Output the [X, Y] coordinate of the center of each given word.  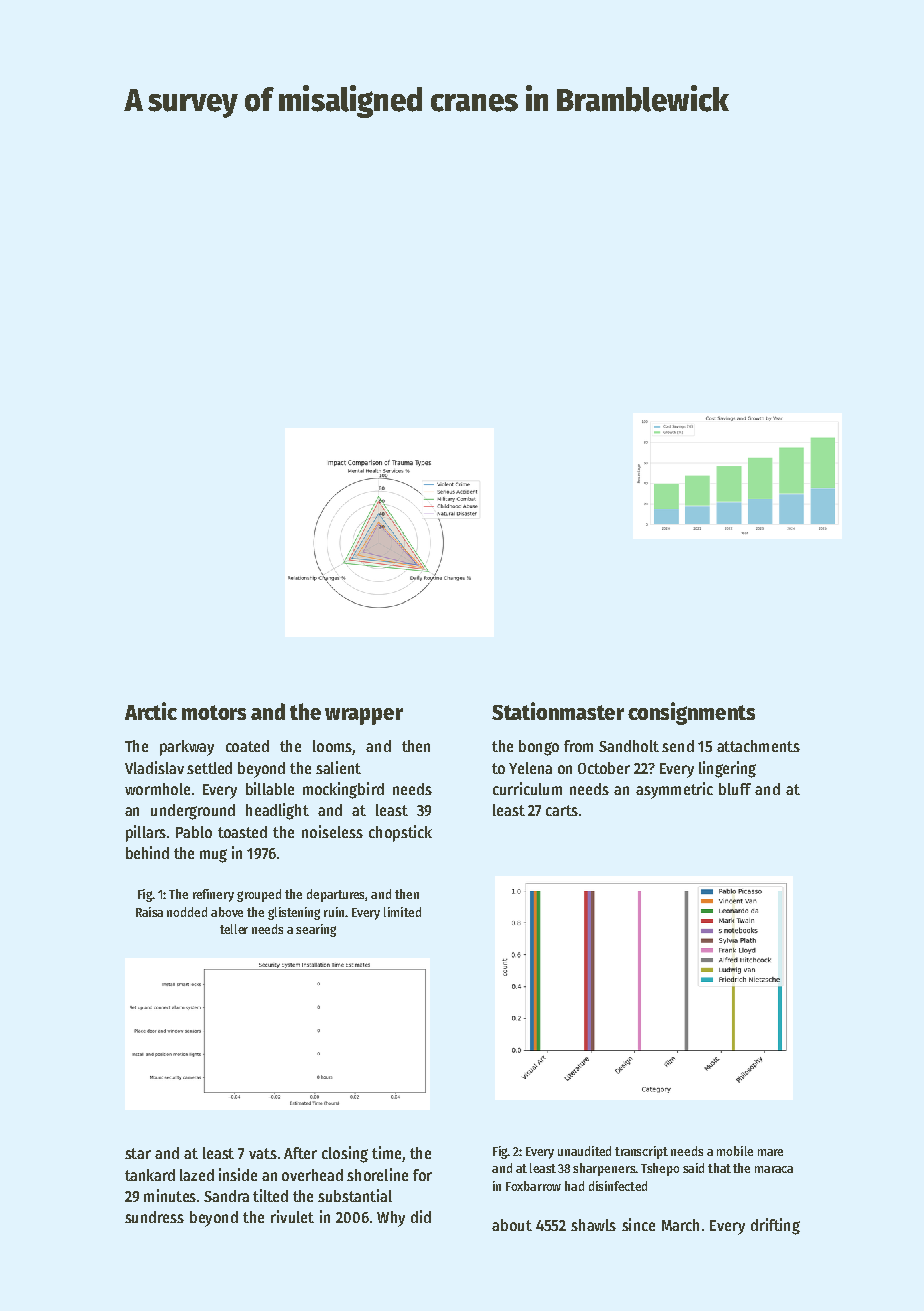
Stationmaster [558, 711]
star [138, 1153]
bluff [735, 789]
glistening [294, 913]
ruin [334, 912]
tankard [150, 1175]
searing [316, 930]
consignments [691, 713]
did [421, 1216]
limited [402, 912]
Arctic [151, 711]
